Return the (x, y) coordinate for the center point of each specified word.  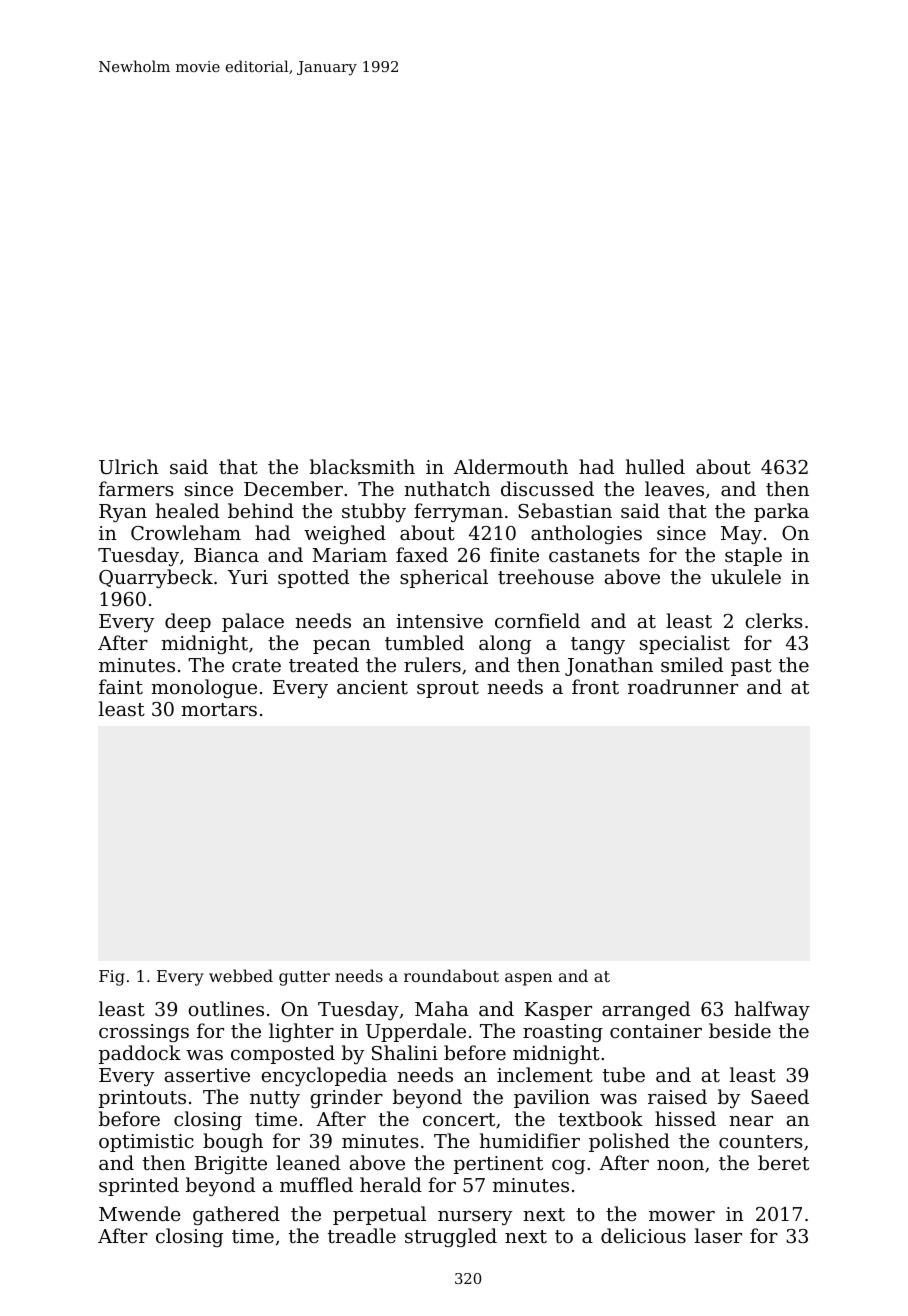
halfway (772, 1010)
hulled (655, 466)
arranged (646, 1010)
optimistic (146, 1143)
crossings (144, 1033)
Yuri (248, 577)
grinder (346, 1098)
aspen (528, 979)
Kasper (558, 1011)
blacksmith (362, 466)
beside (740, 1030)
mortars (219, 709)
